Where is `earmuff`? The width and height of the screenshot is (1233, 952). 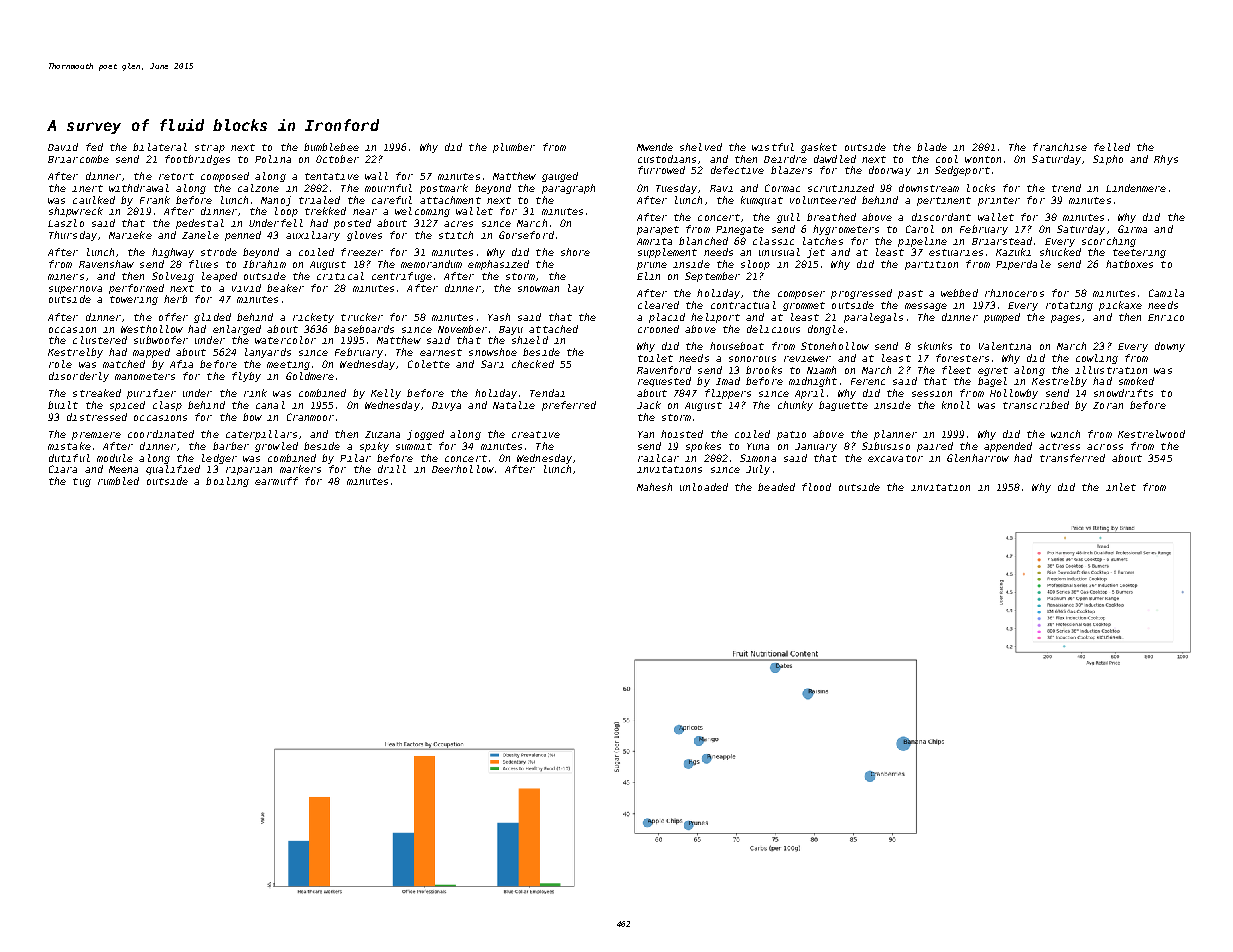 earmuff is located at coordinates (276, 481).
